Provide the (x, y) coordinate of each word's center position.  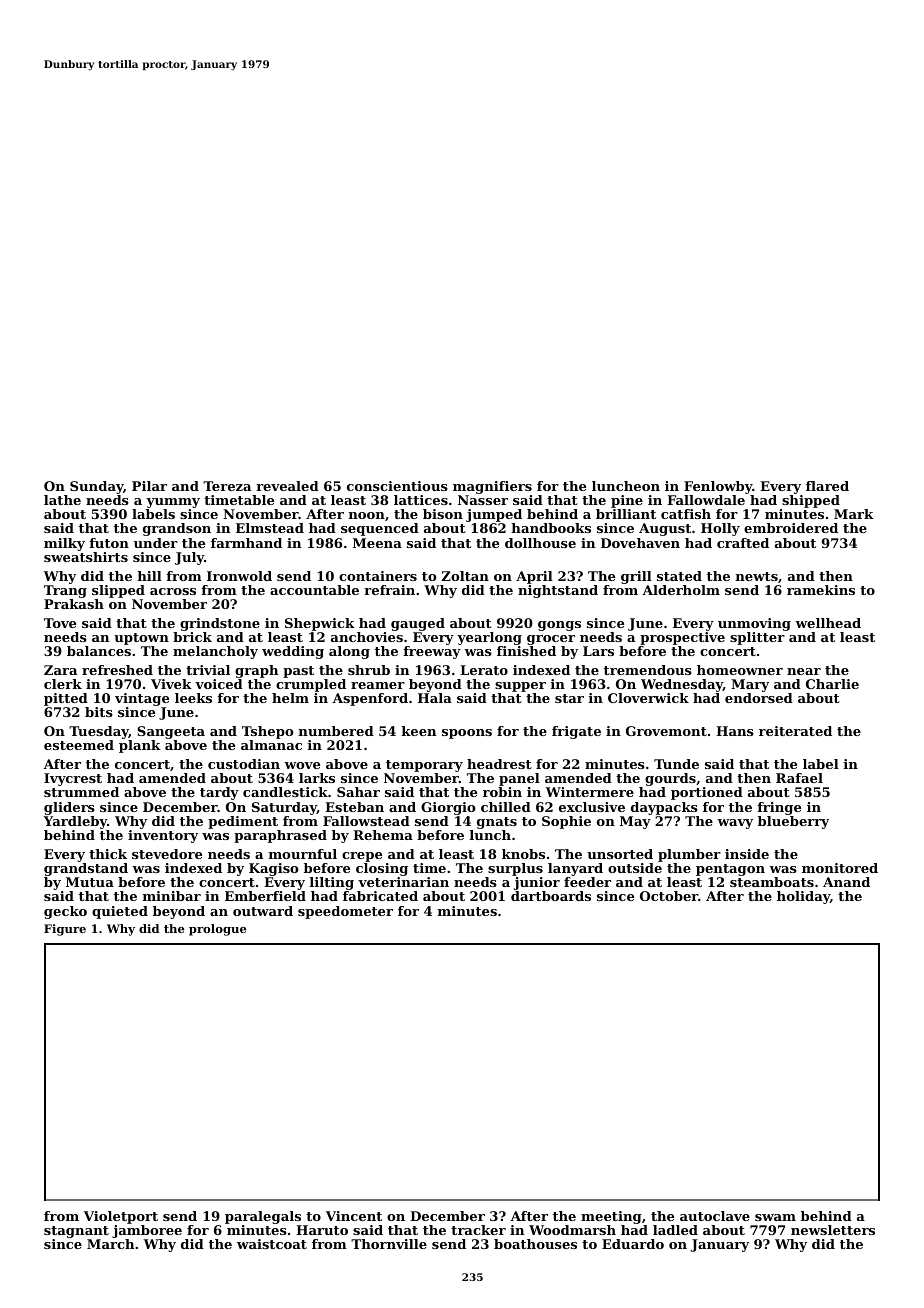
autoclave (715, 1216)
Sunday (96, 487)
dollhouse (540, 543)
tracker (478, 1230)
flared (827, 486)
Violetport (121, 1217)
